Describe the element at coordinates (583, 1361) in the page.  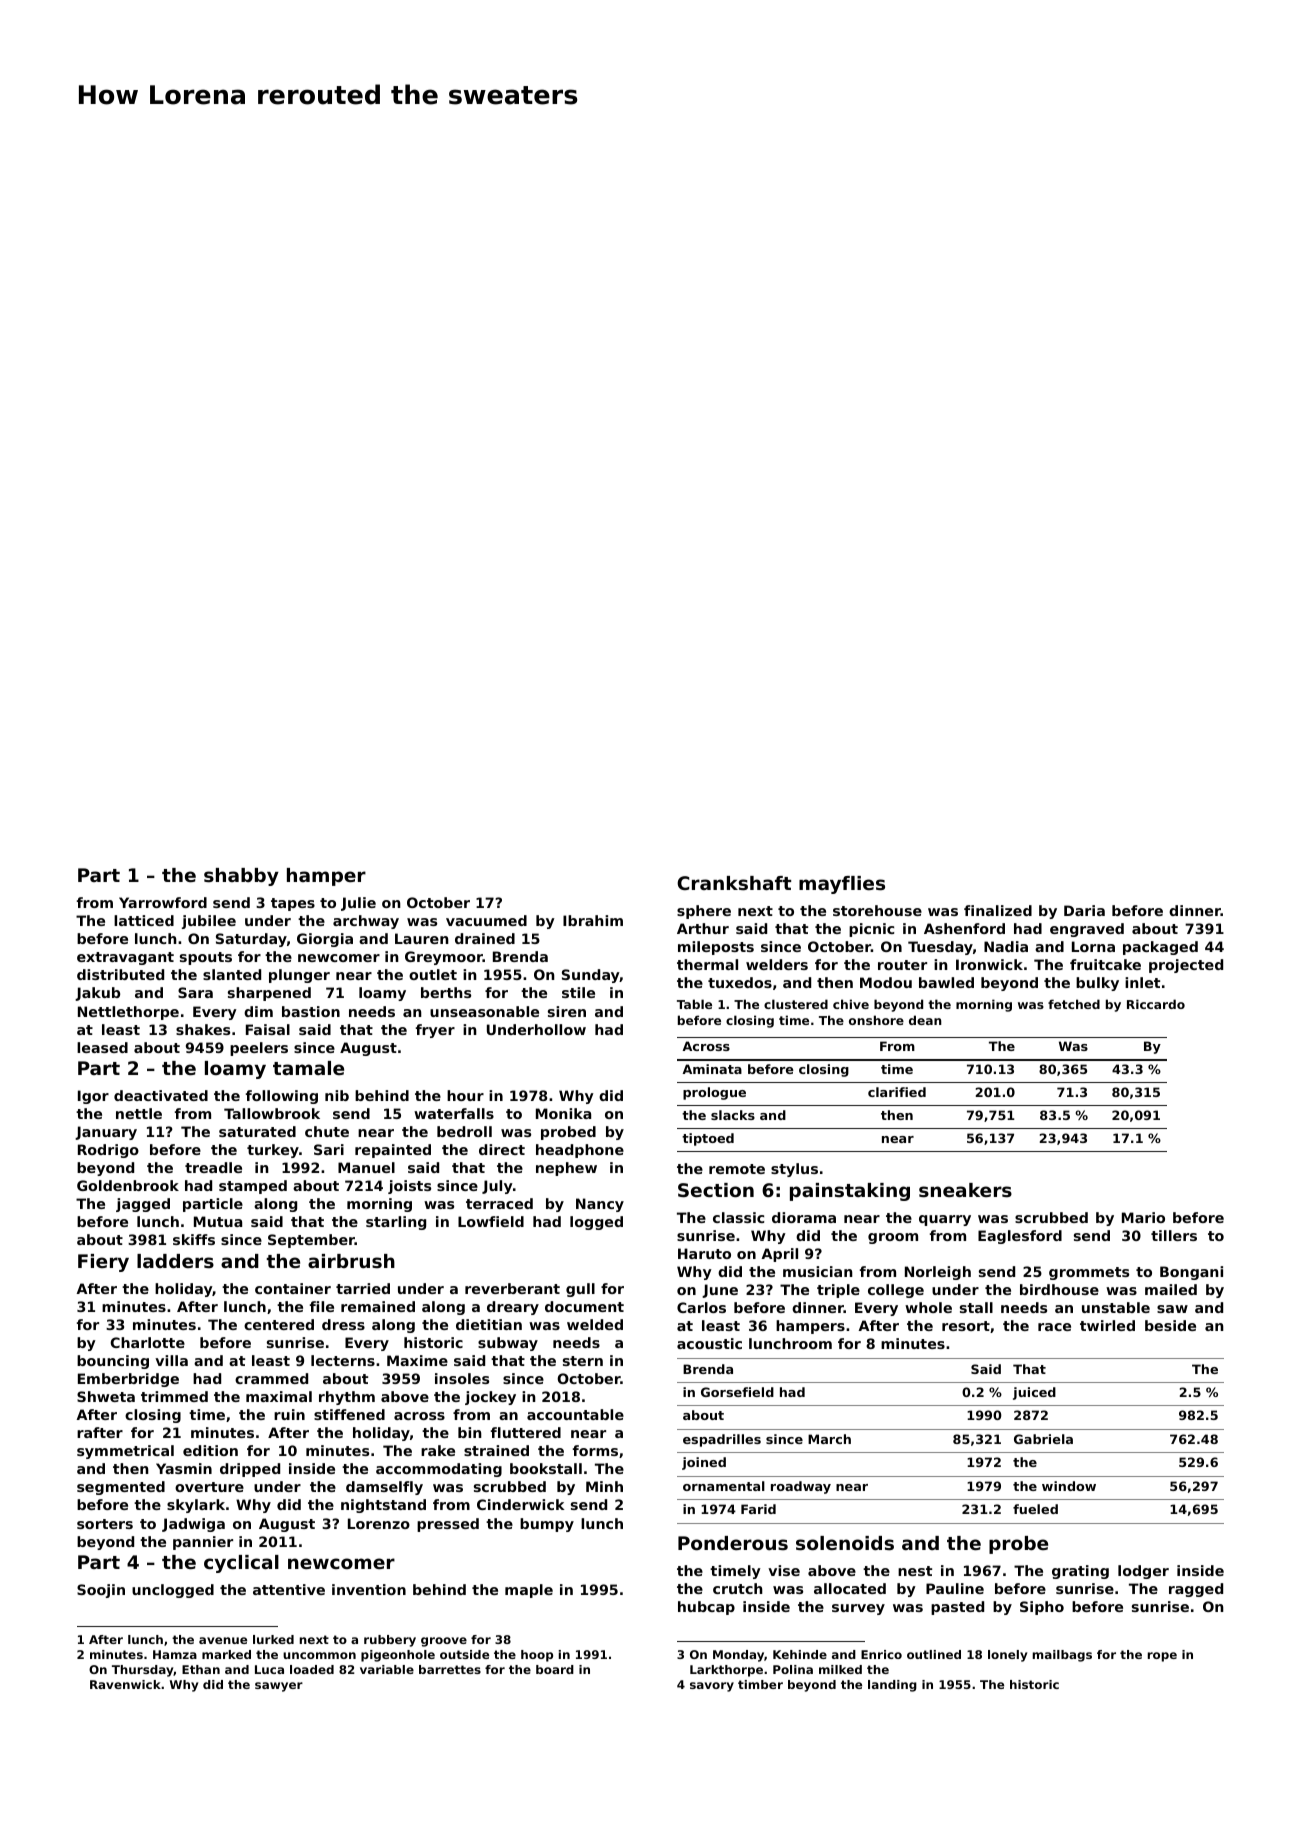
I see `stern` at that location.
